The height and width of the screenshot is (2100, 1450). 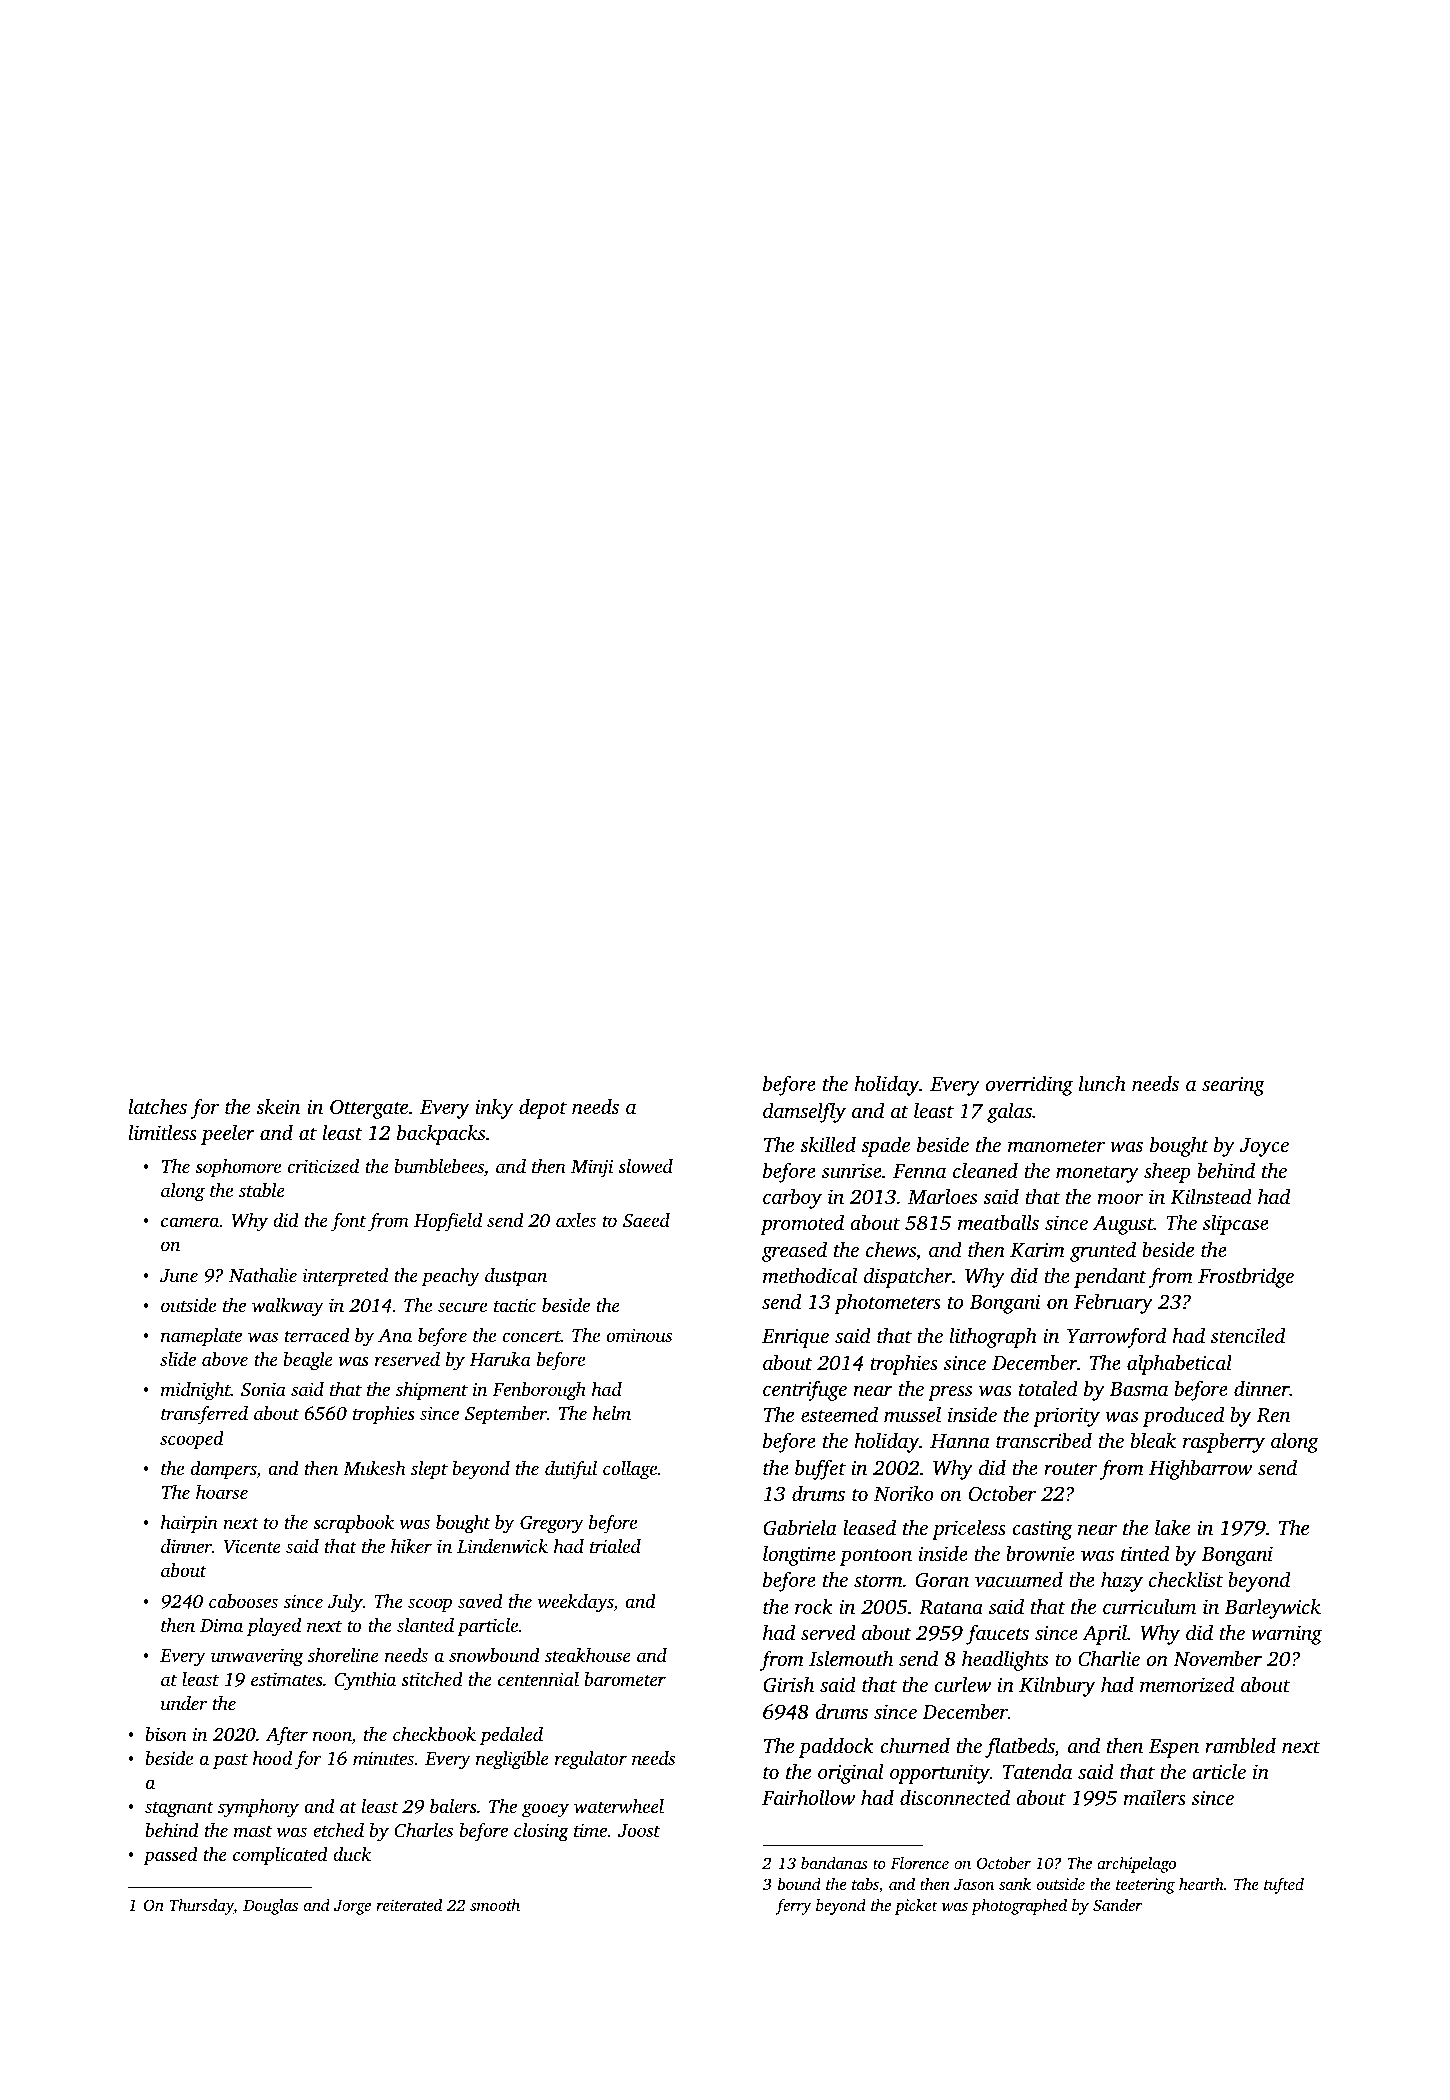 What do you see at coordinates (179, 1810) in the screenshot?
I see `stagnant` at bounding box center [179, 1810].
